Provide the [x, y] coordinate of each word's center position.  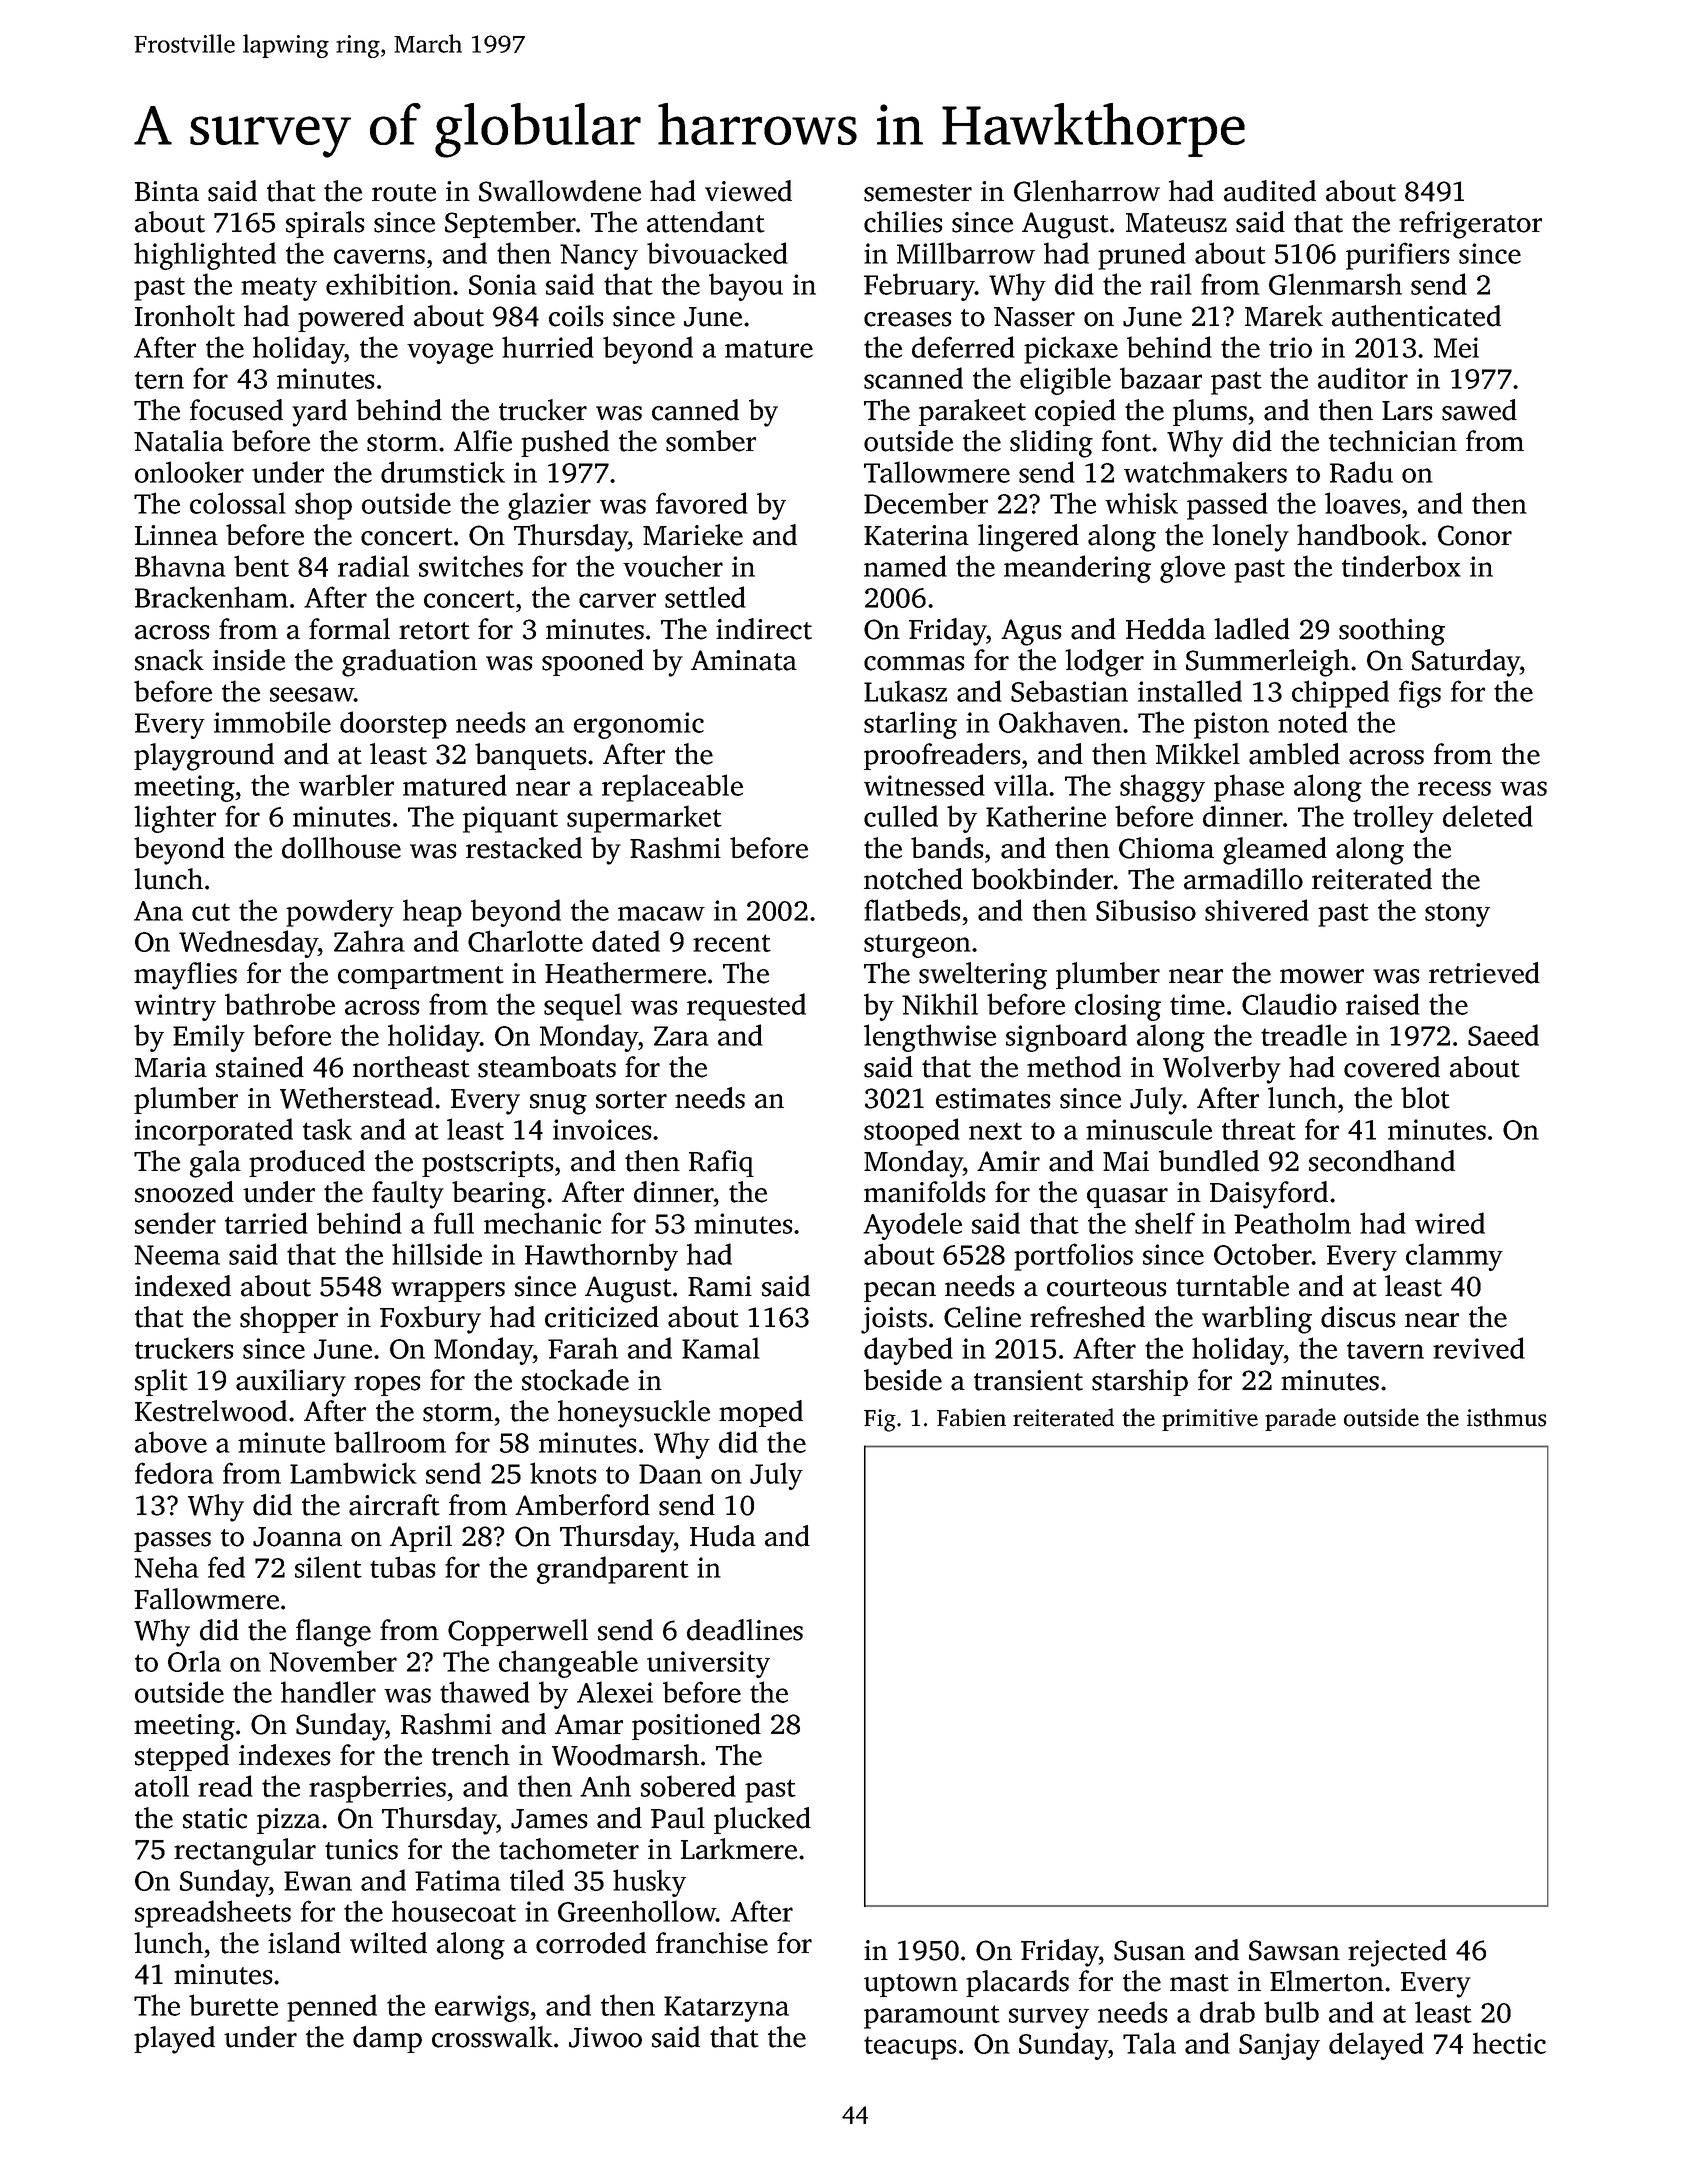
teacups [910, 2048]
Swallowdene [560, 191]
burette [233, 2005]
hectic [1509, 2043]
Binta [167, 191]
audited [1270, 191]
